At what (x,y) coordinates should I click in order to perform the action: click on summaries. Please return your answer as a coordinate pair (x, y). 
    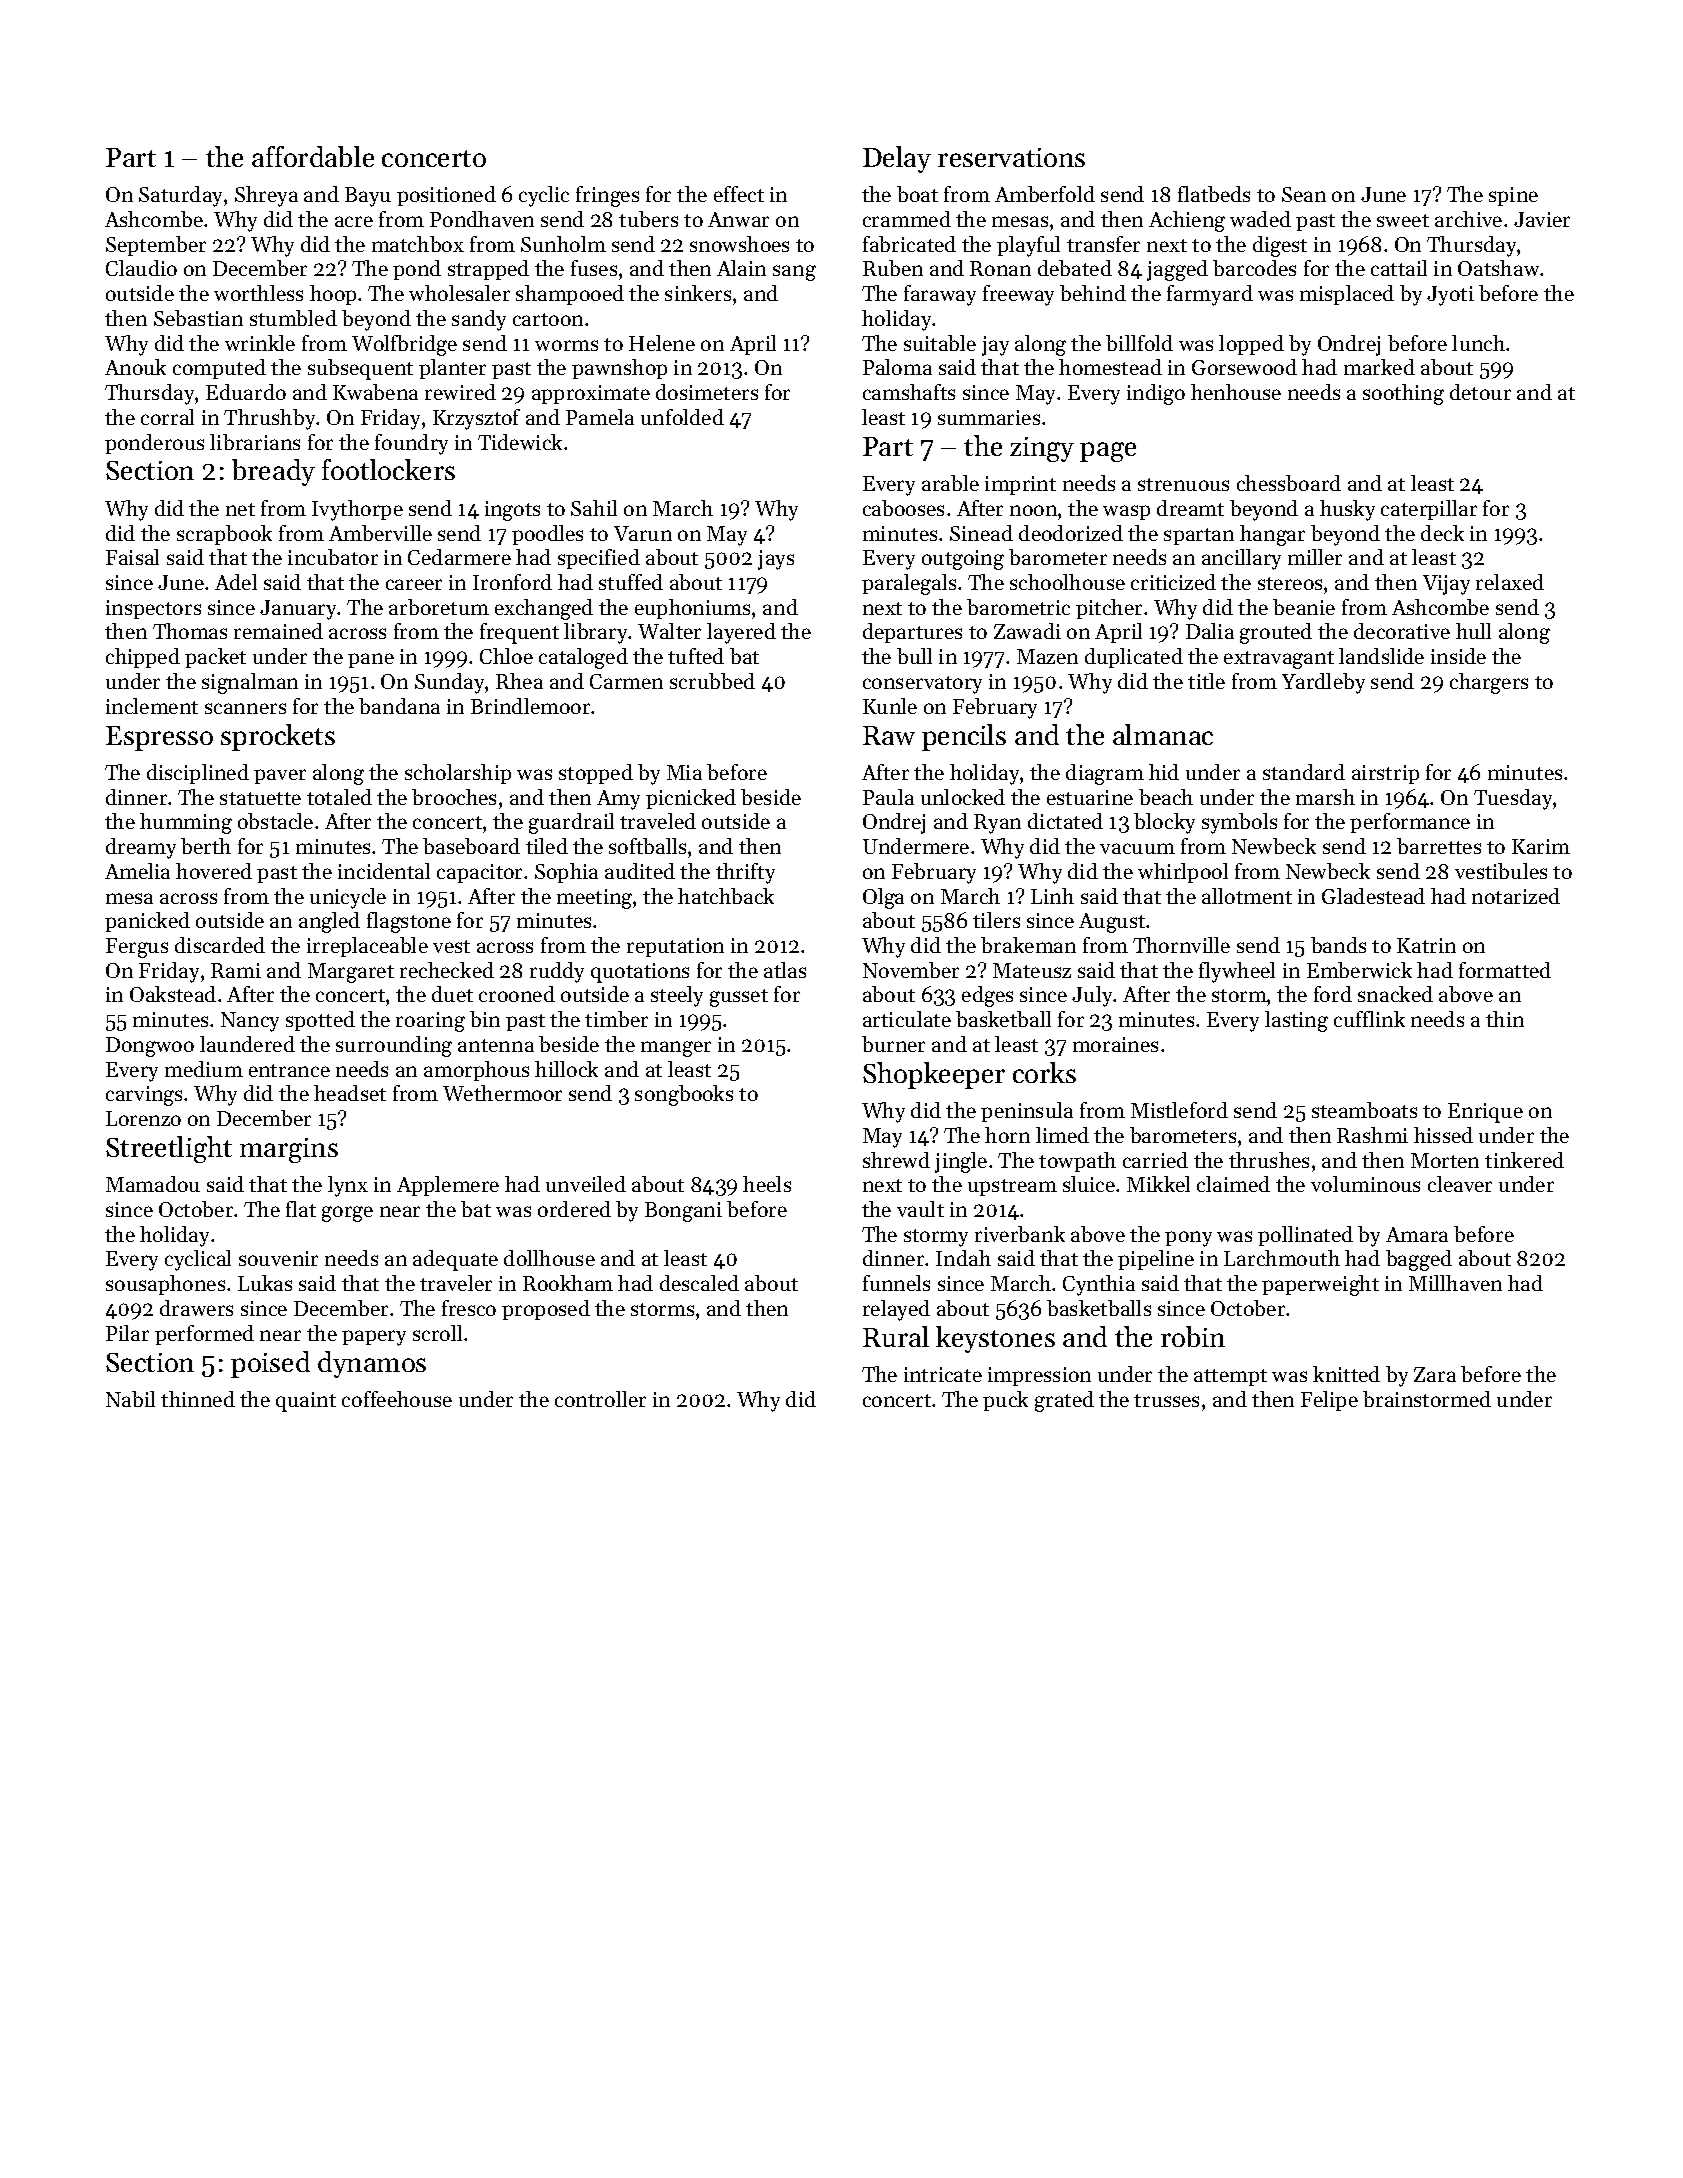
    Looking at the image, I should click on (989, 417).
